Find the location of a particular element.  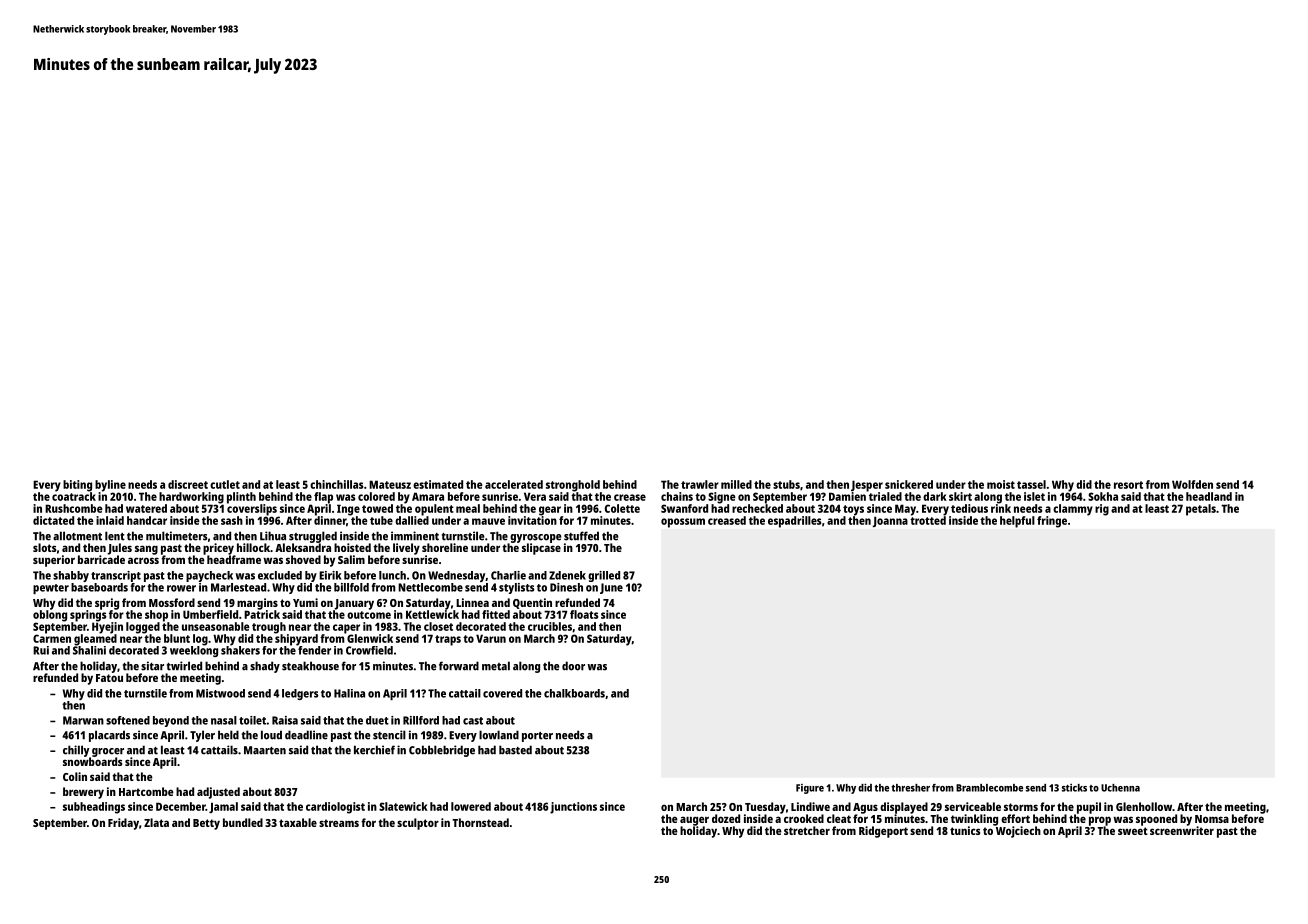

mauve is located at coordinates (488, 521).
